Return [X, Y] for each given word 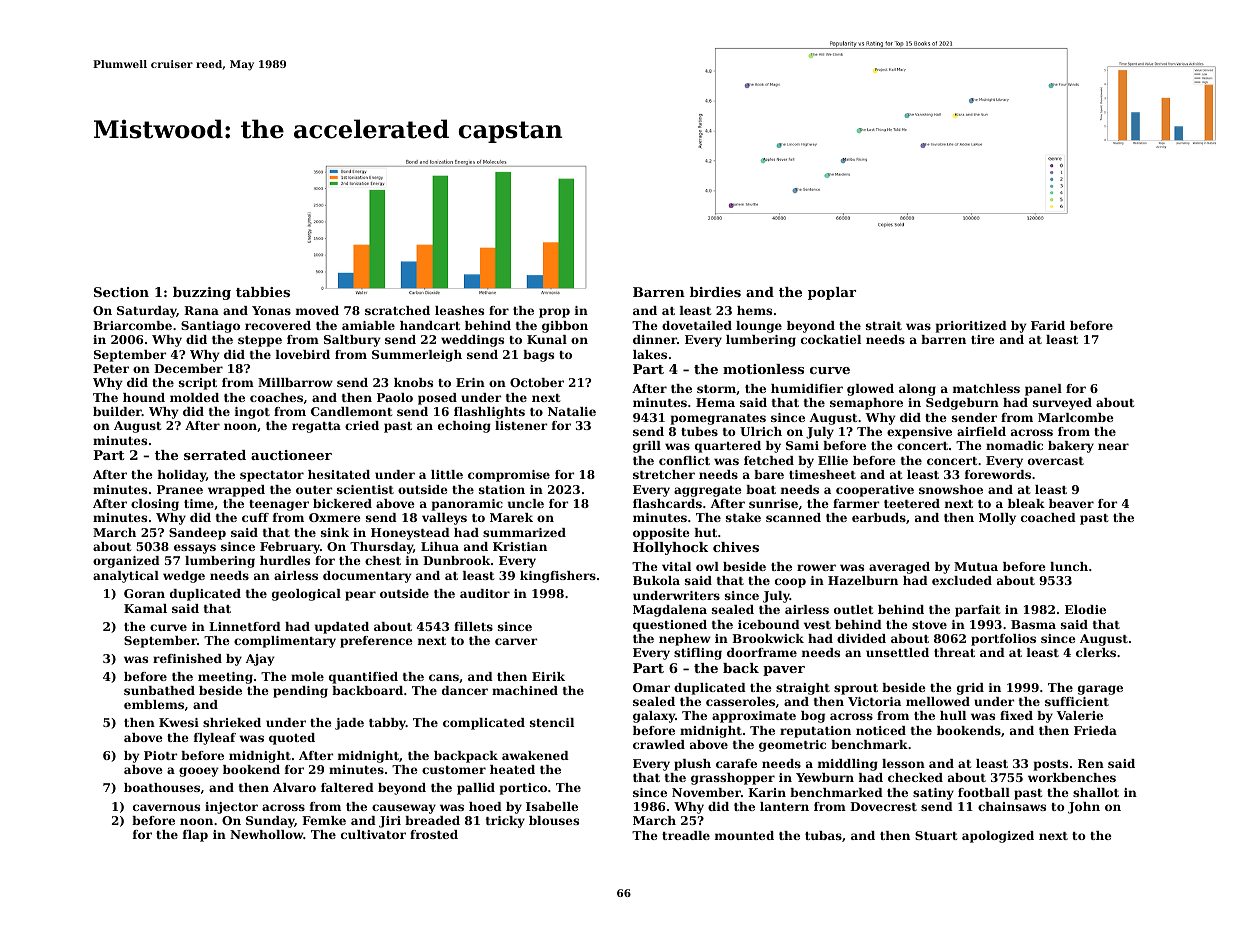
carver [516, 641]
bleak [1026, 503]
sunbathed [159, 690]
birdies [715, 292]
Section [121, 292]
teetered [912, 503]
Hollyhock [670, 548]
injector [231, 808]
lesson [903, 763]
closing [155, 505]
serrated [215, 455]
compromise [509, 476]
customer [454, 770]
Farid [1048, 325]
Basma [1033, 624]
